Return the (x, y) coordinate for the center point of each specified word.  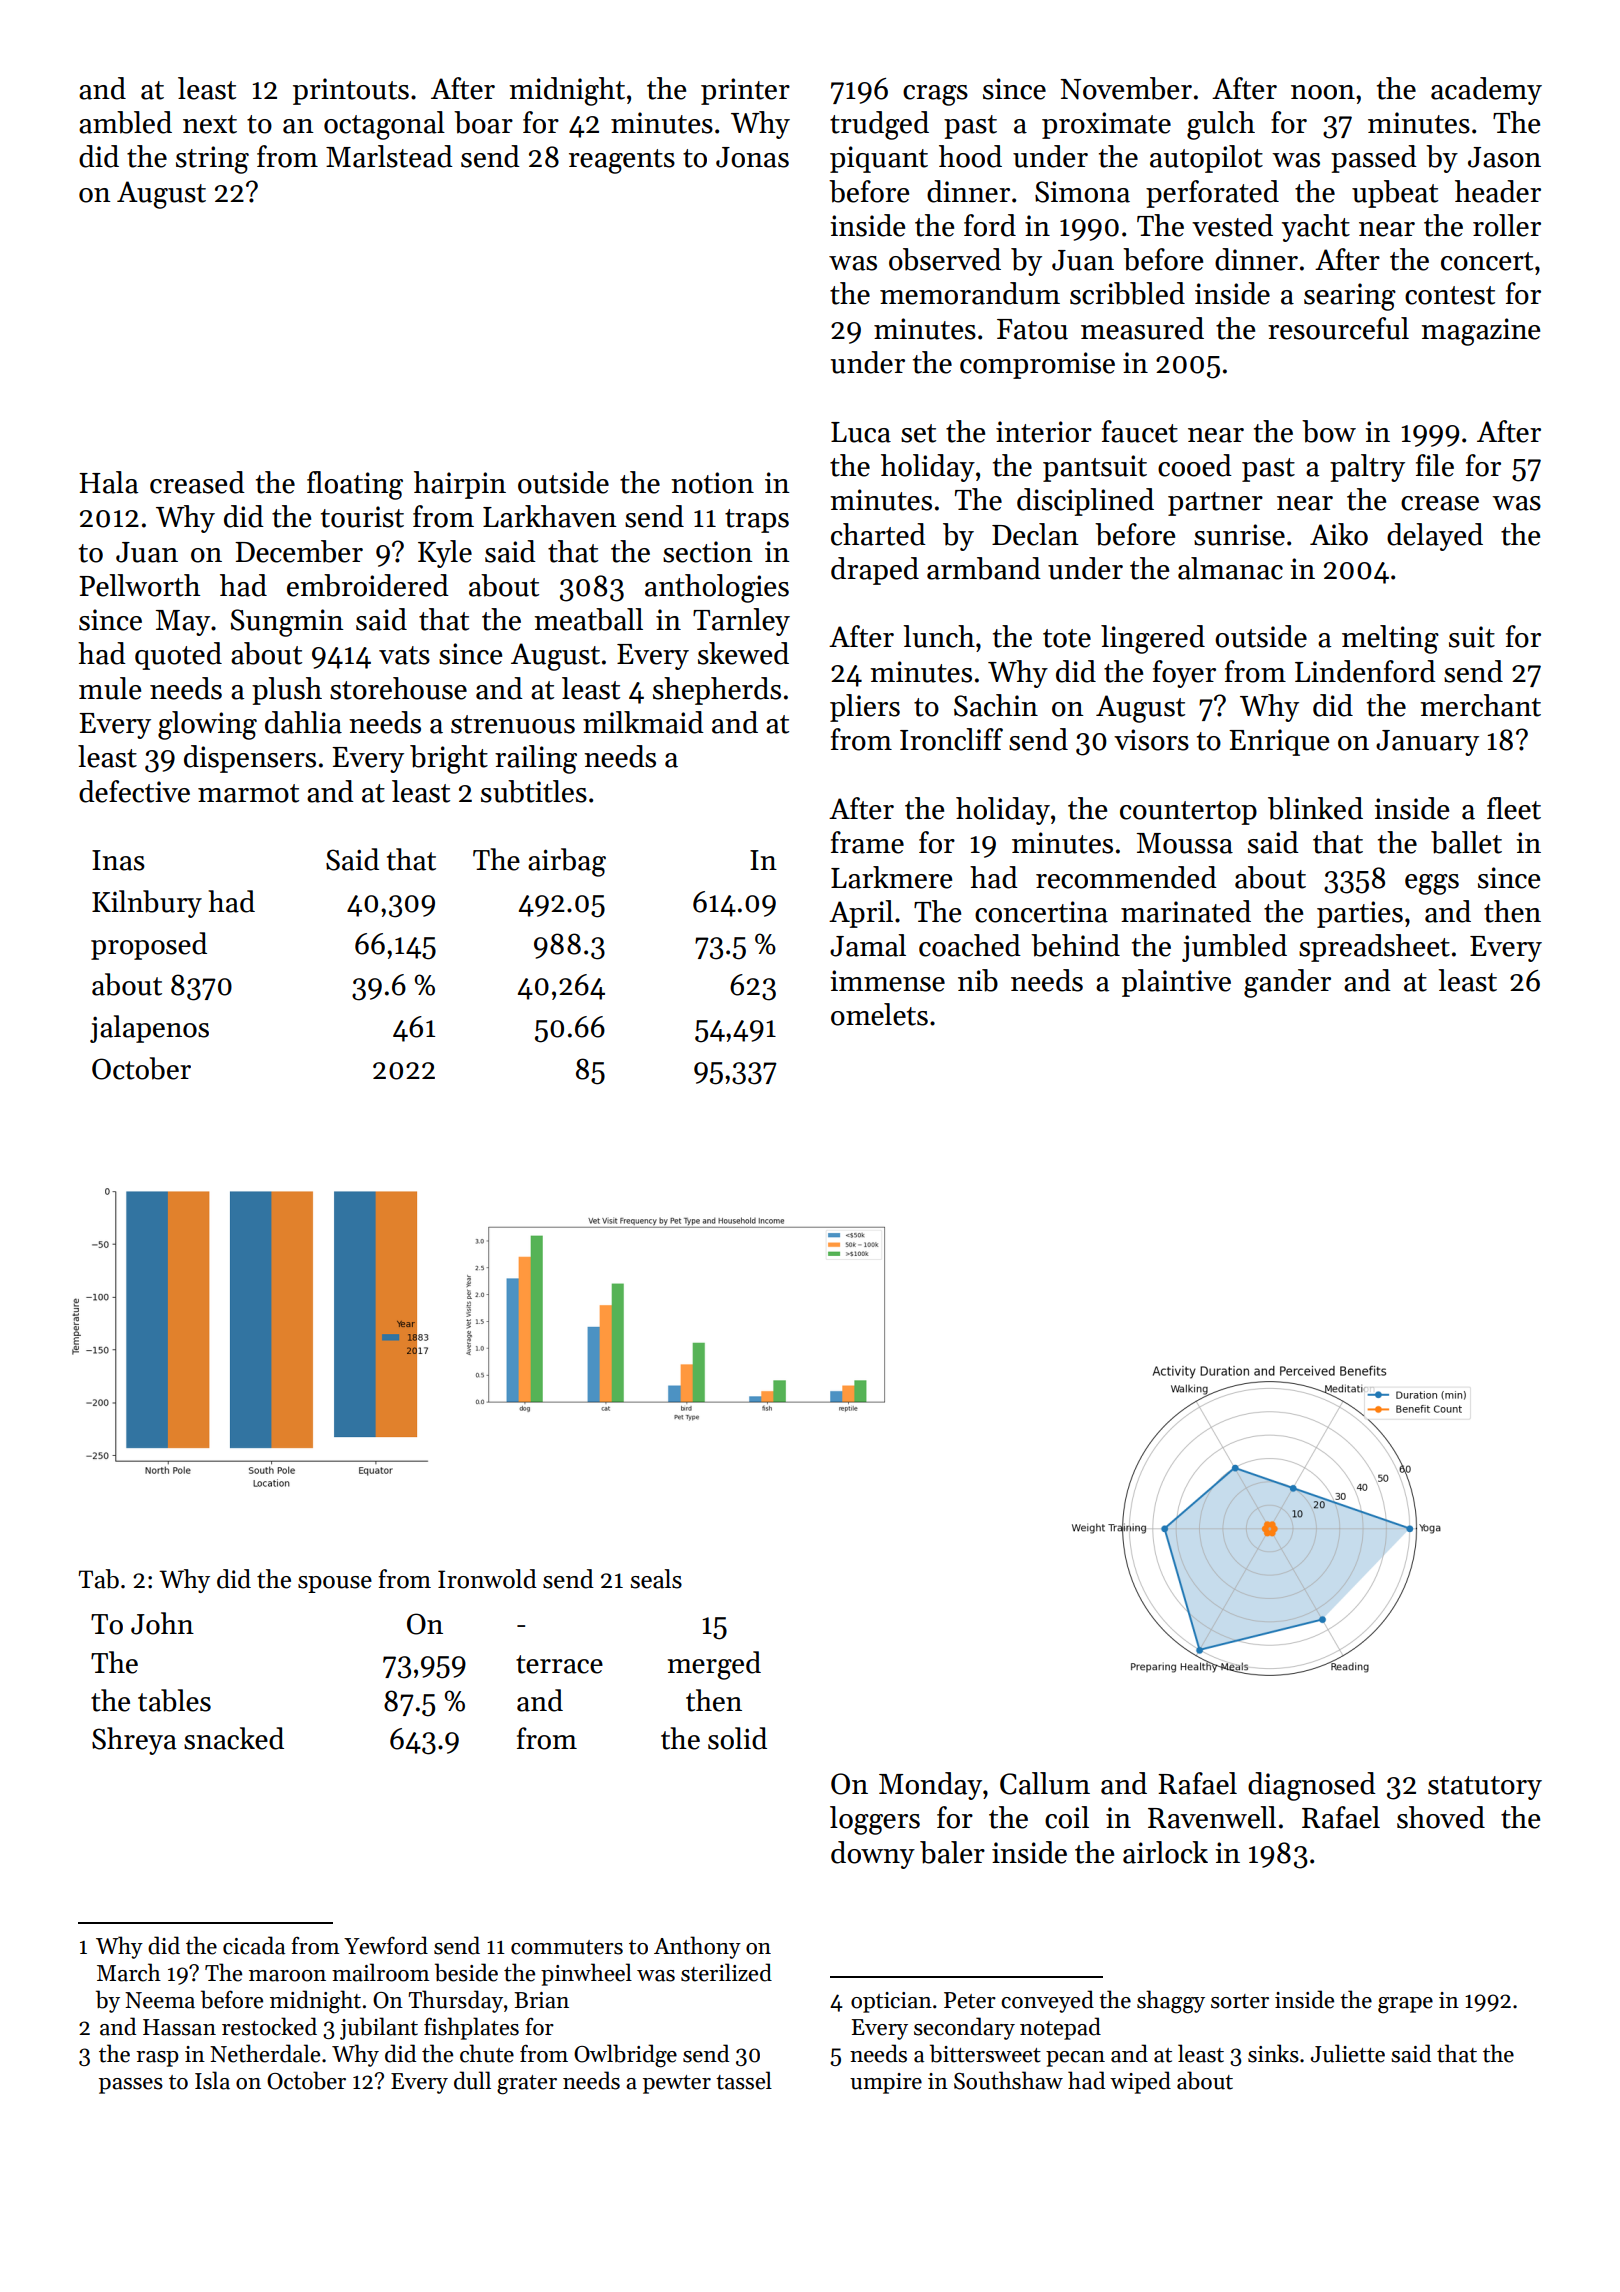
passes (131, 2086)
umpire (886, 2083)
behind (1075, 945)
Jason (1504, 157)
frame (867, 842)
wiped (1140, 2082)
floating (355, 485)
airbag (567, 862)
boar (483, 122)
